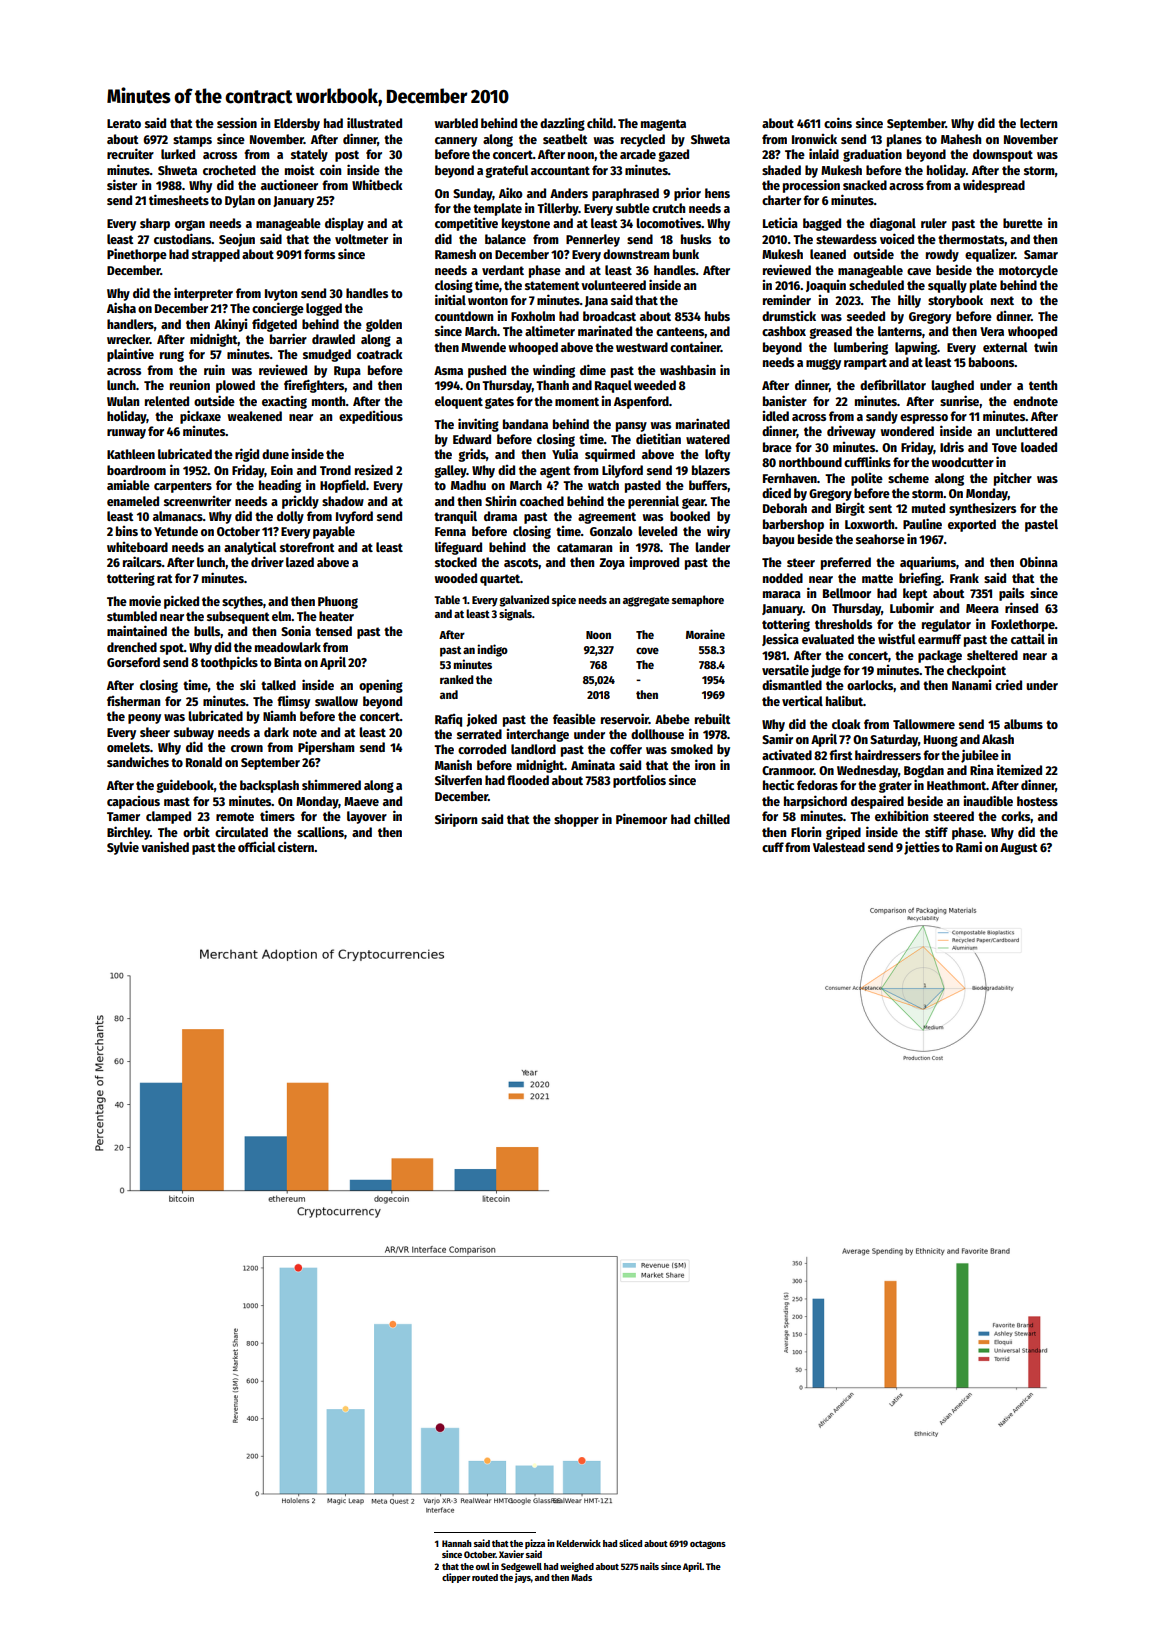 Image resolution: width=1165 pixels, height=1648 pixels. I want to click on feasible, so click(574, 719).
